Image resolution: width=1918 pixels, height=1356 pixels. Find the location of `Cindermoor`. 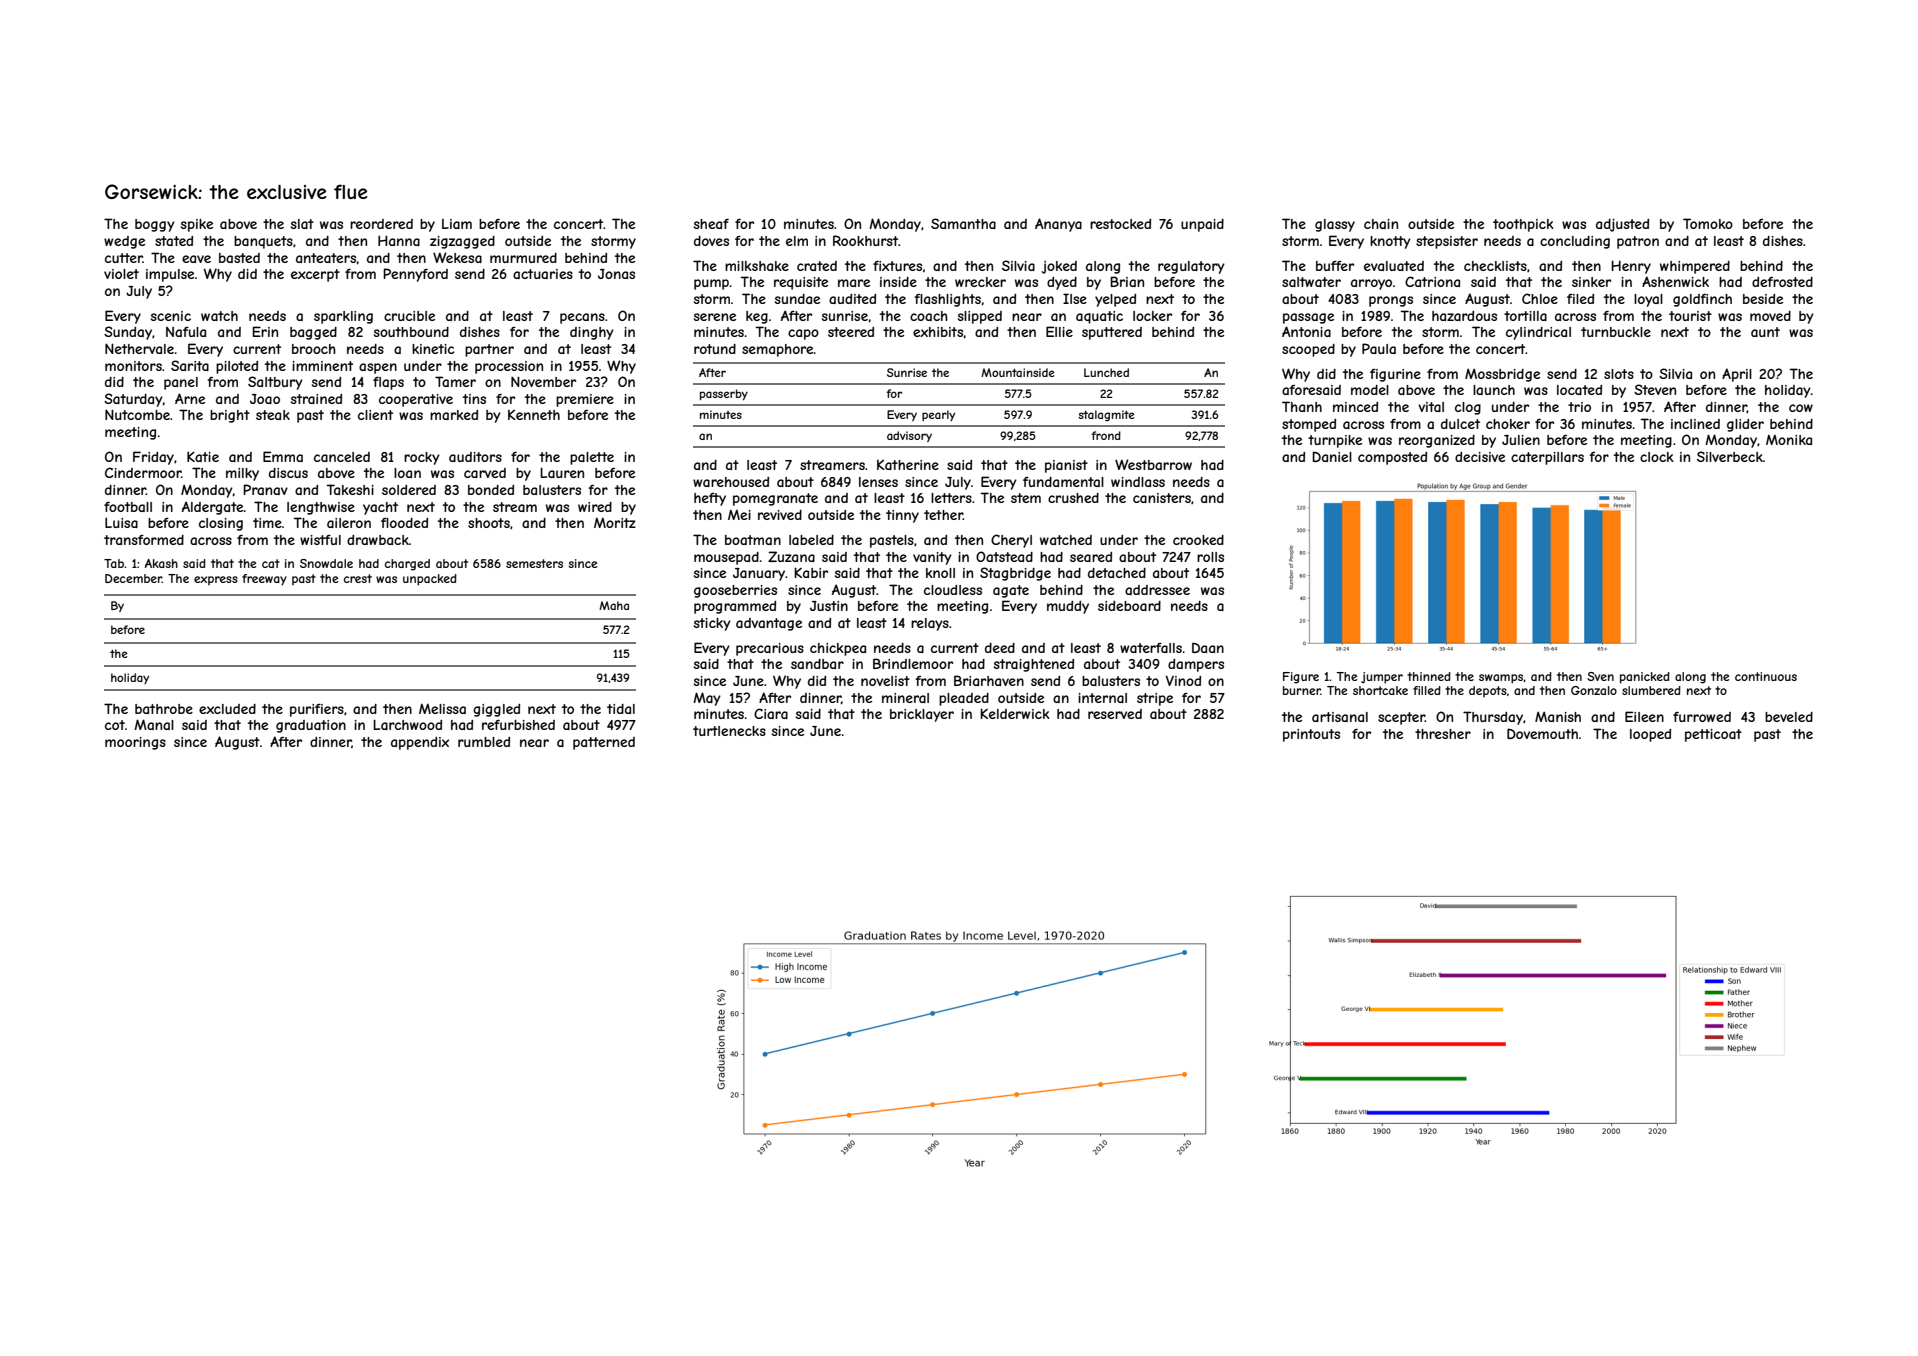

Cindermoor is located at coordinates (143, 472).
